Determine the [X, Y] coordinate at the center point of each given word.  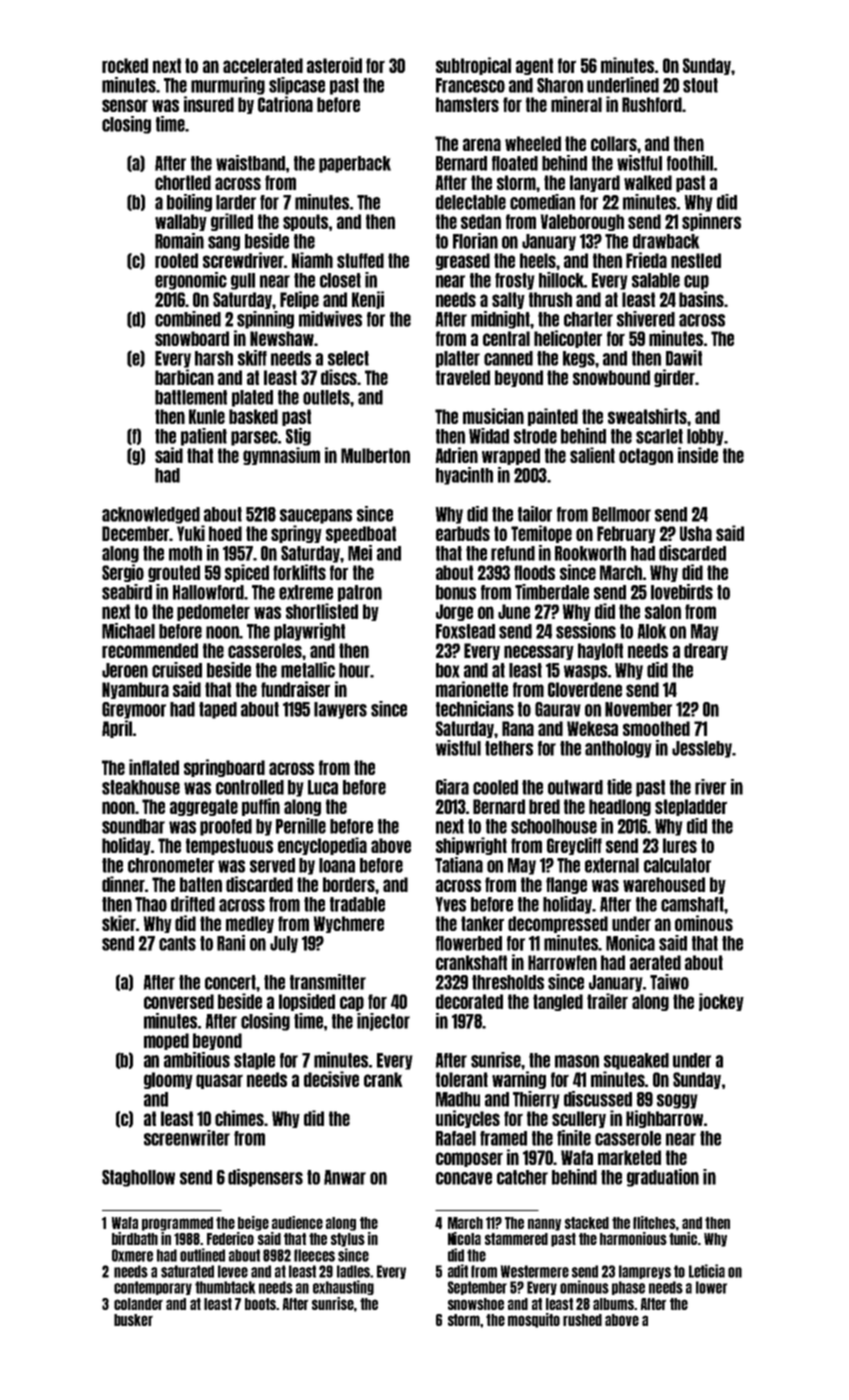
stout [700, 85]
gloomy [168, 1080]
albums [613, 1304]
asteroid [334, 65]
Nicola [464, 1238]
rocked [125, 65]
